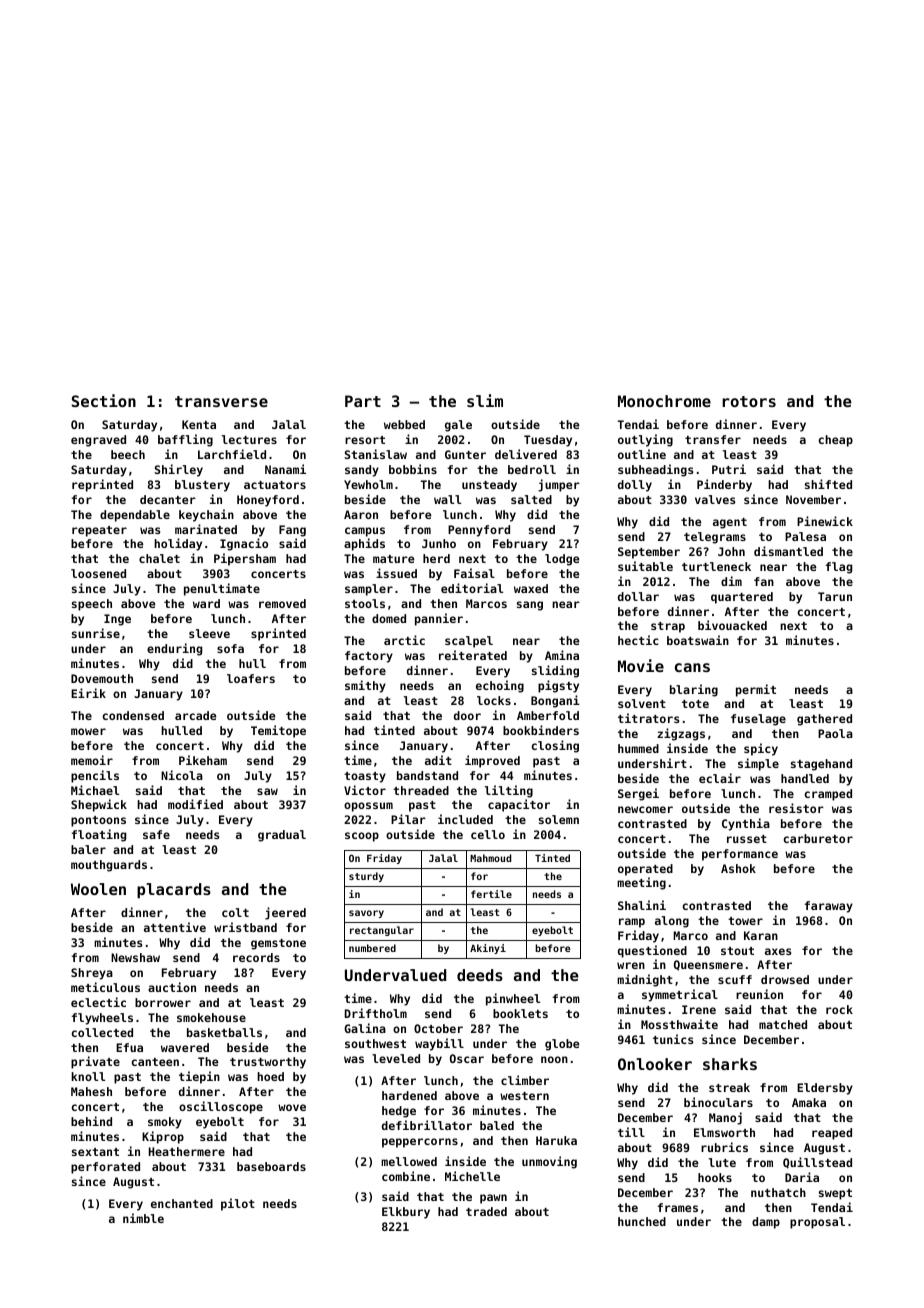  Describe the element at coordinates (532, 469) in the screenshot. I see `bedroll` at that location.
